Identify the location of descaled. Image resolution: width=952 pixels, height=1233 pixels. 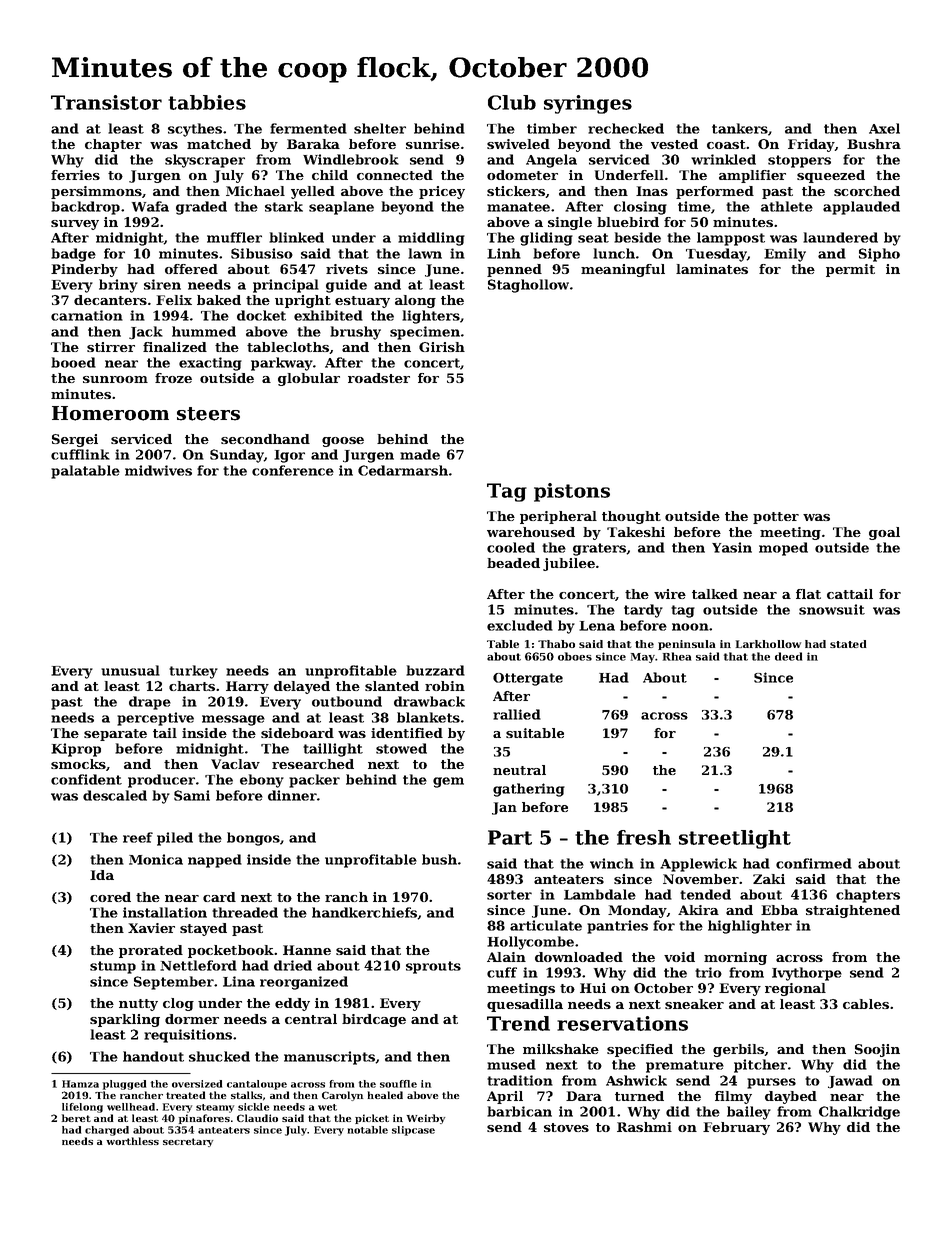
(115, 795).
